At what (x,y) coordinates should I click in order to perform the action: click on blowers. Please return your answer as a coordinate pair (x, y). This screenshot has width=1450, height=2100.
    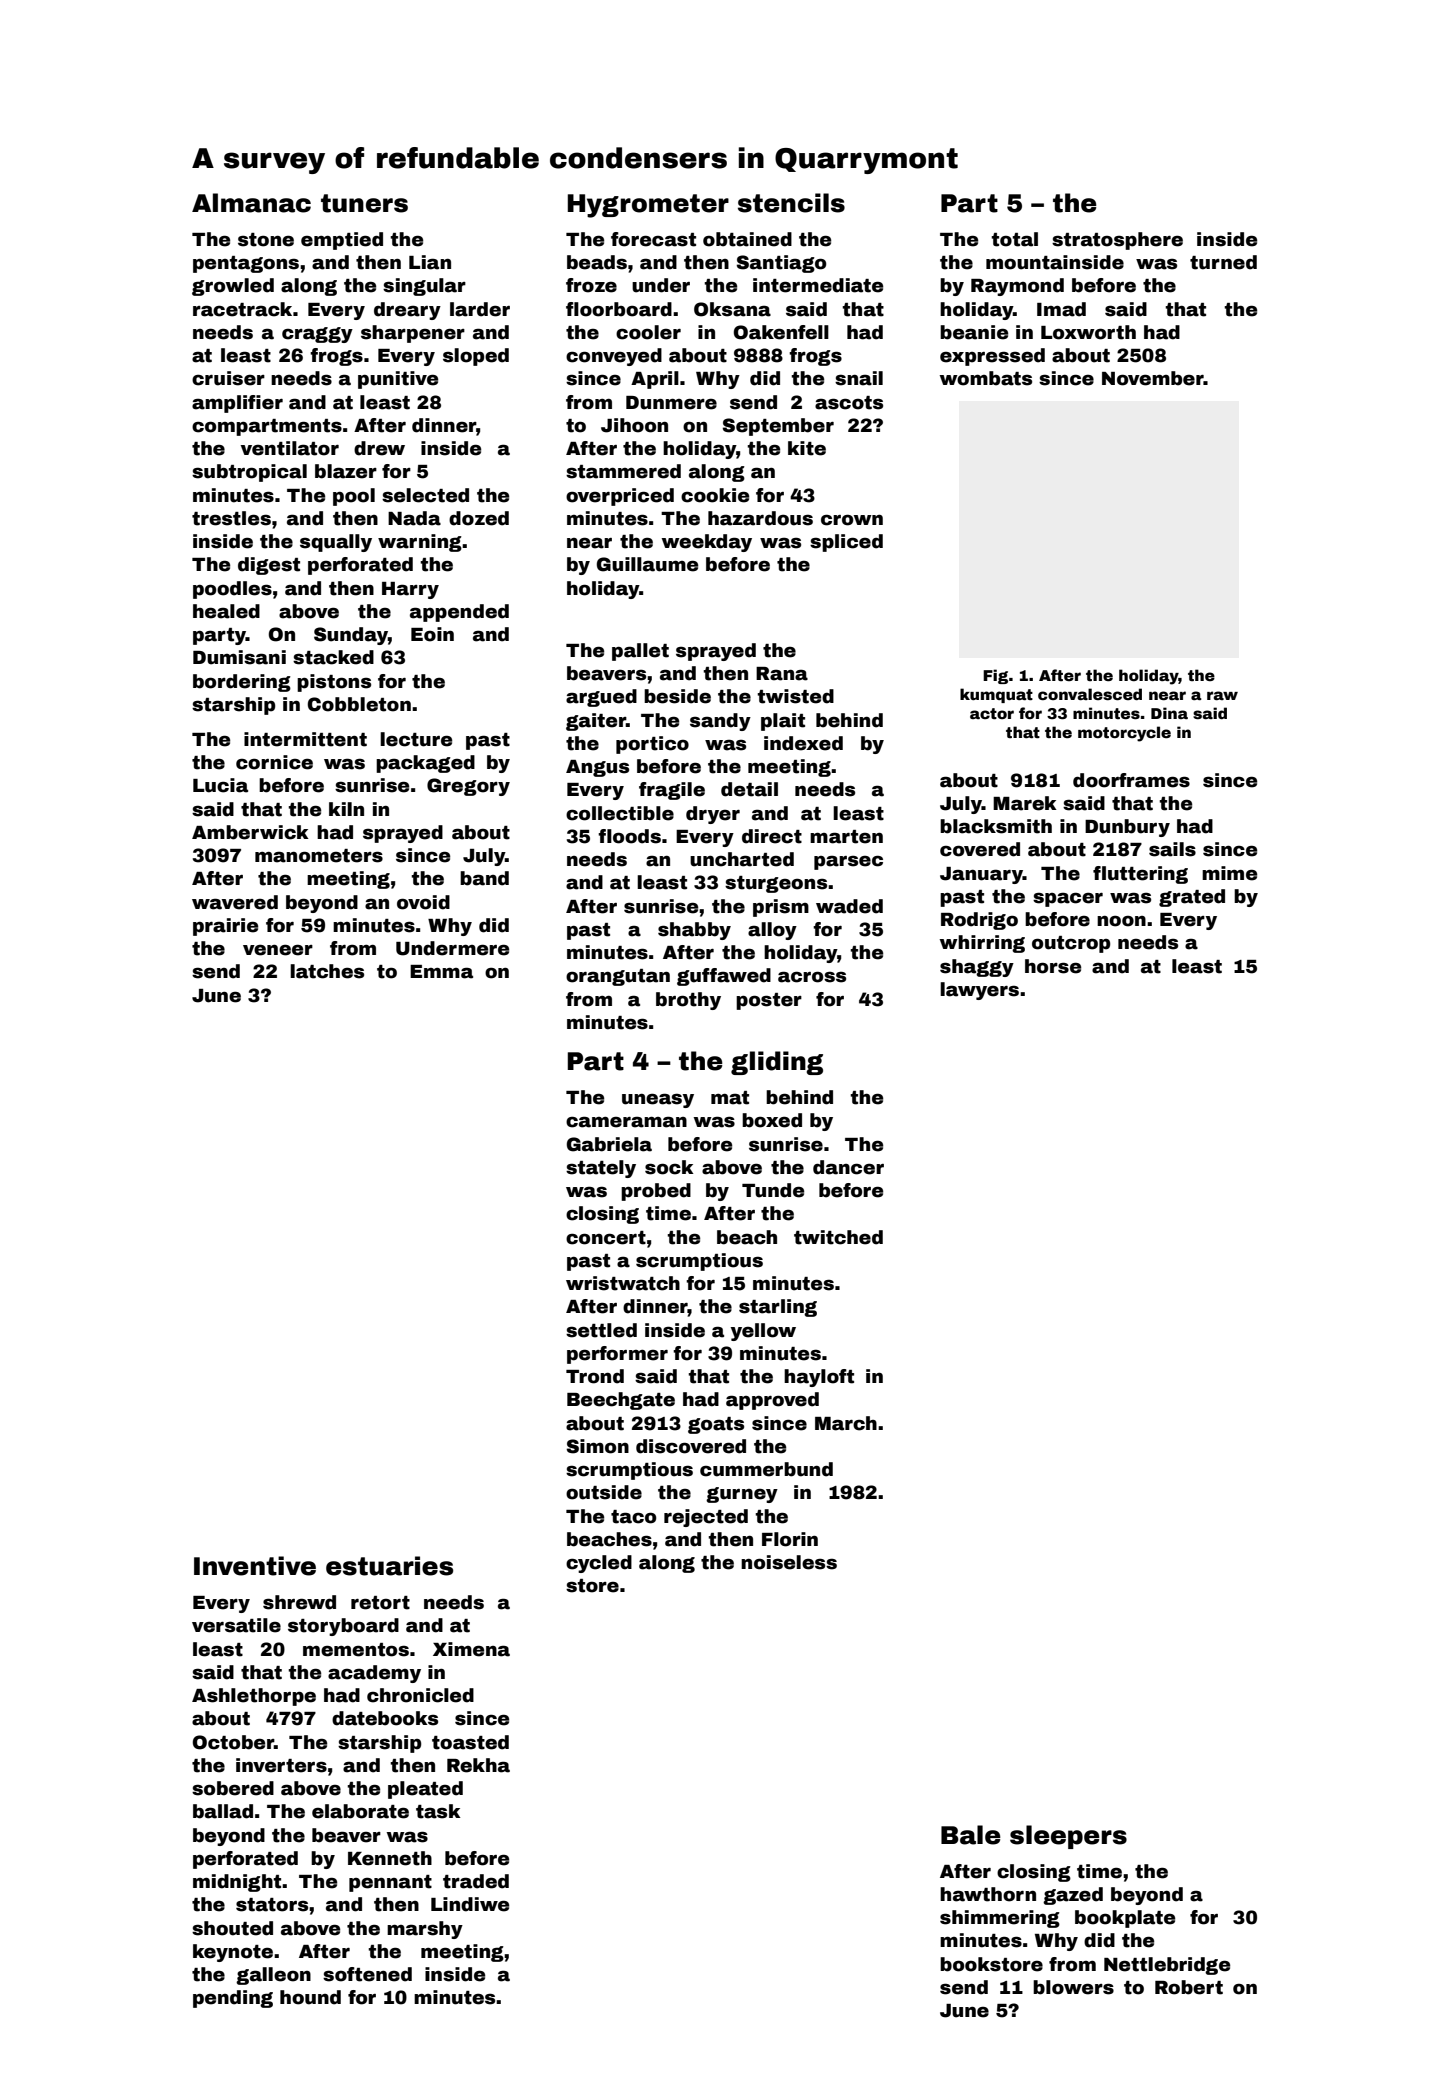
    Looking at the image, I should click on (1073, 1987).
